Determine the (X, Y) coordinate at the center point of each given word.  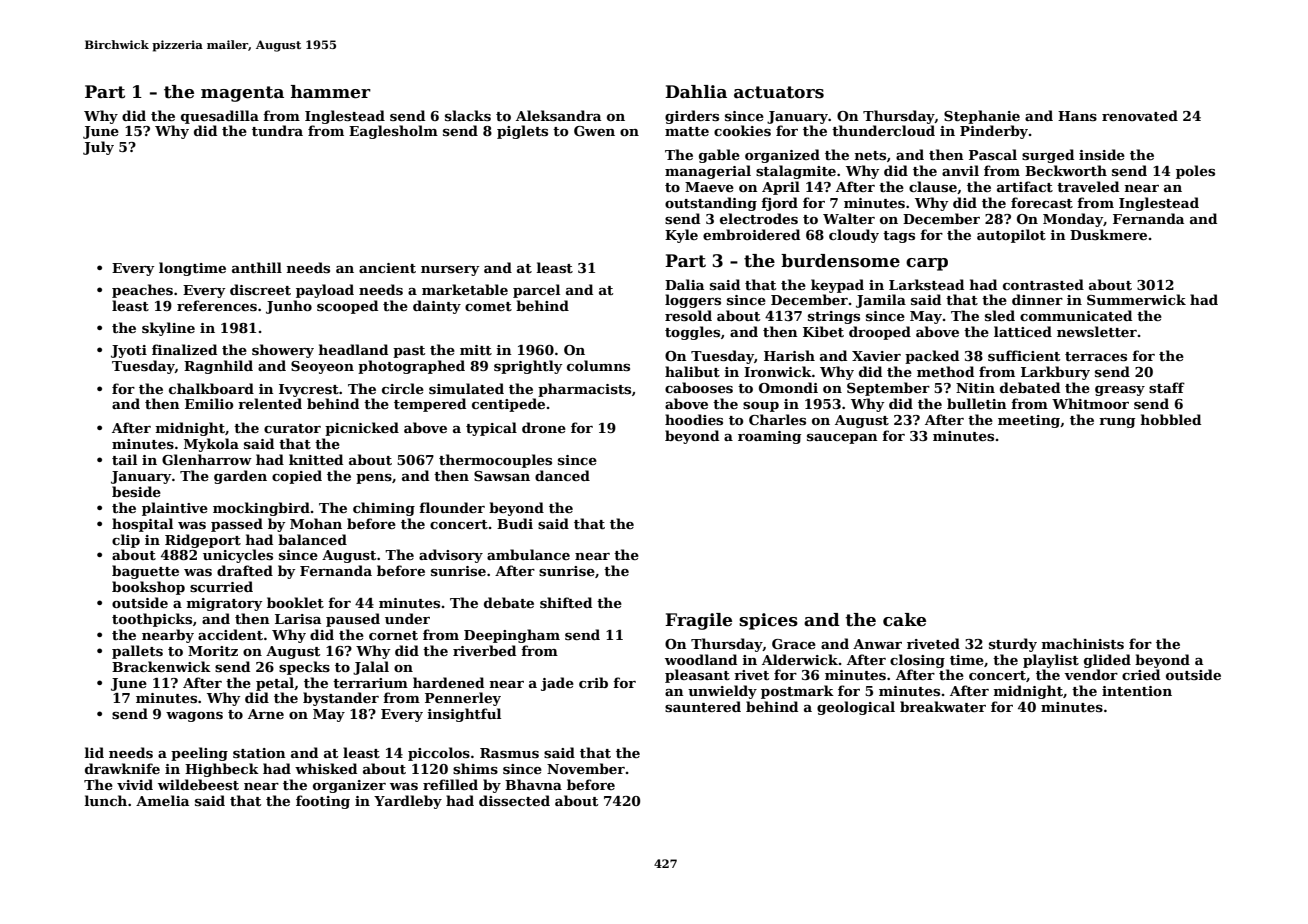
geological (856, 708)
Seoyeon (322, 367)
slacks (468, 115)
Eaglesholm (393, 132)
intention (1137, 691)
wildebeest (198, 784)
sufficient (1024, 355)
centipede (508, 405)
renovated (1140, 115)
